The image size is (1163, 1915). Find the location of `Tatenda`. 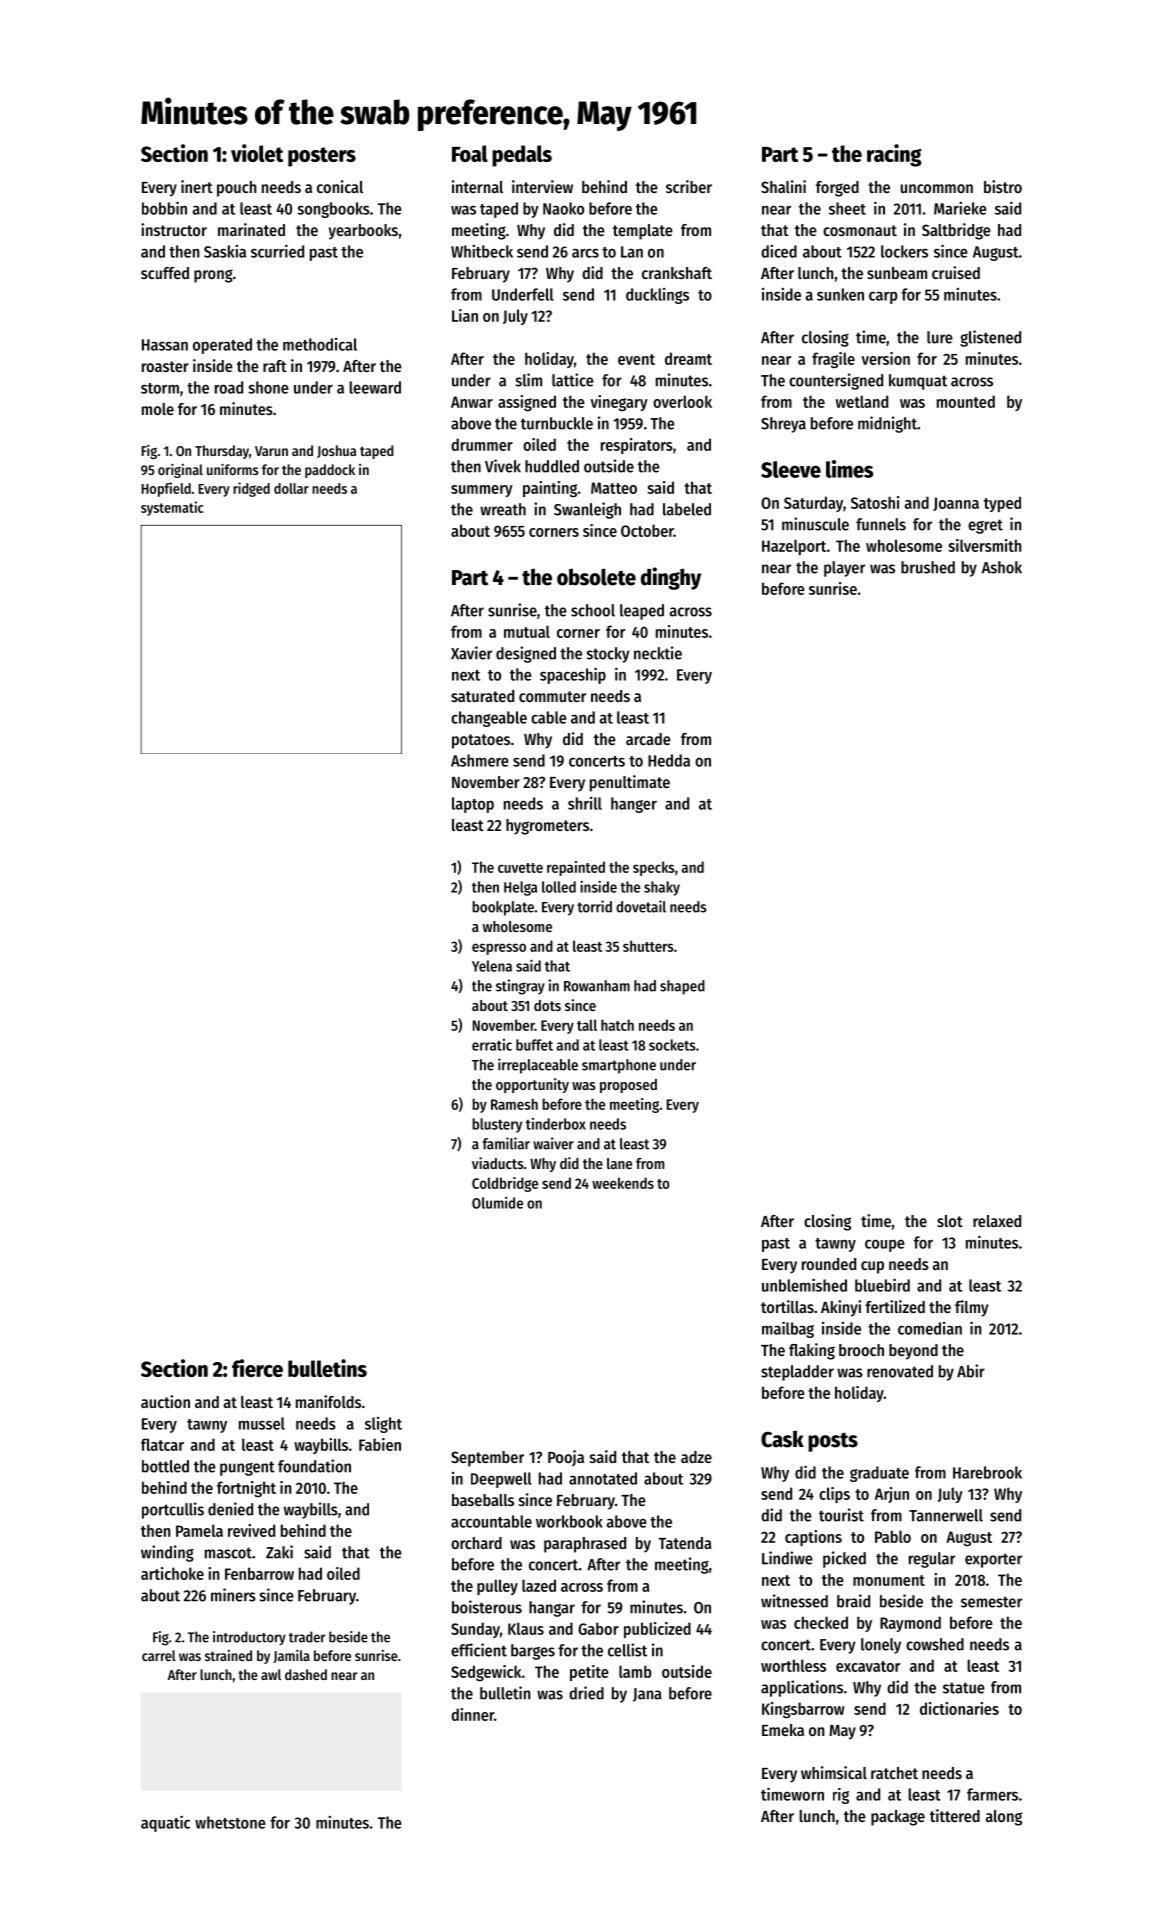

Tatenda is located at coordinates (685, 1543).
